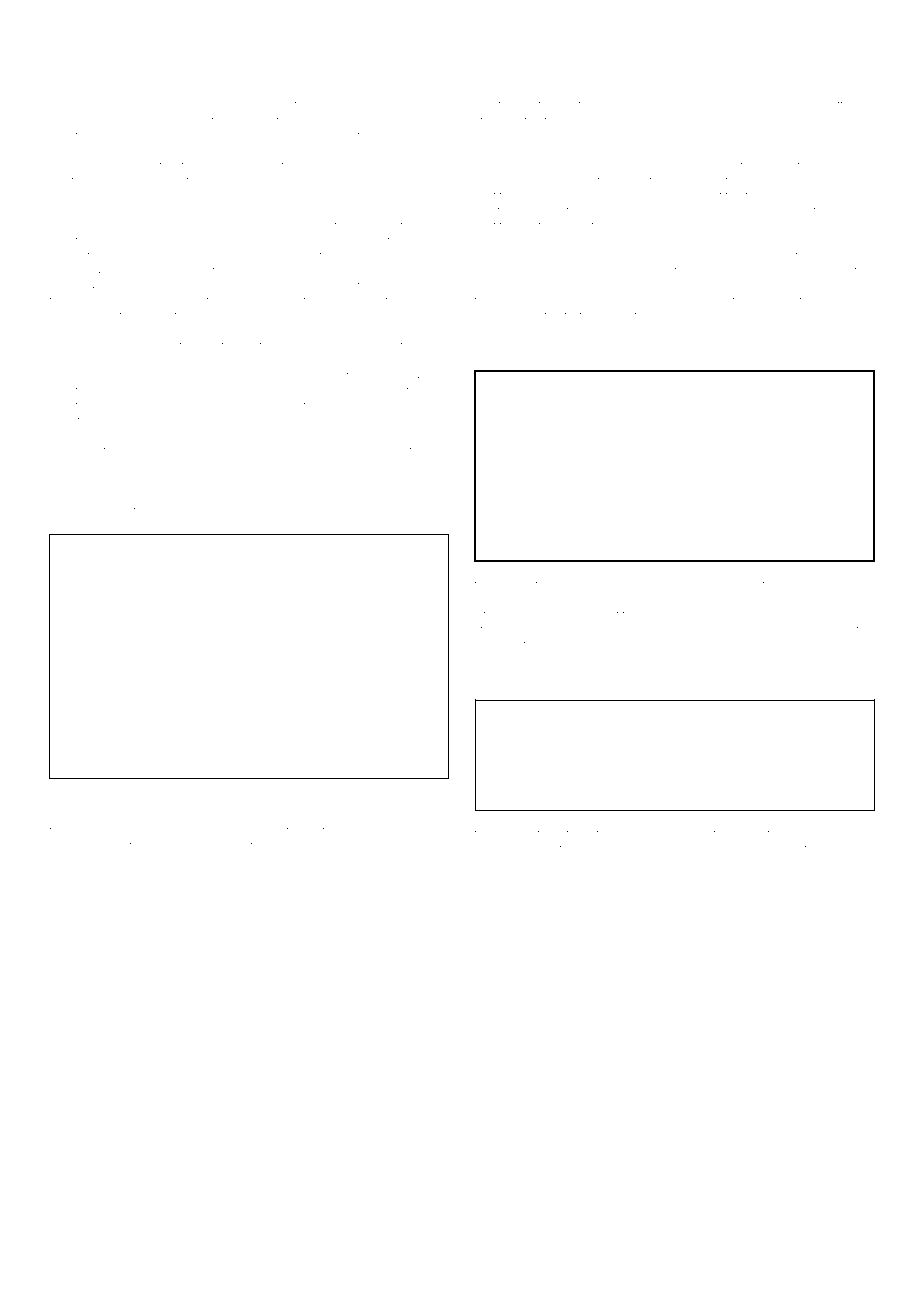 The width and height of the document is (924, 1308). I want to click on Otterbrook, so click(501, 614).
